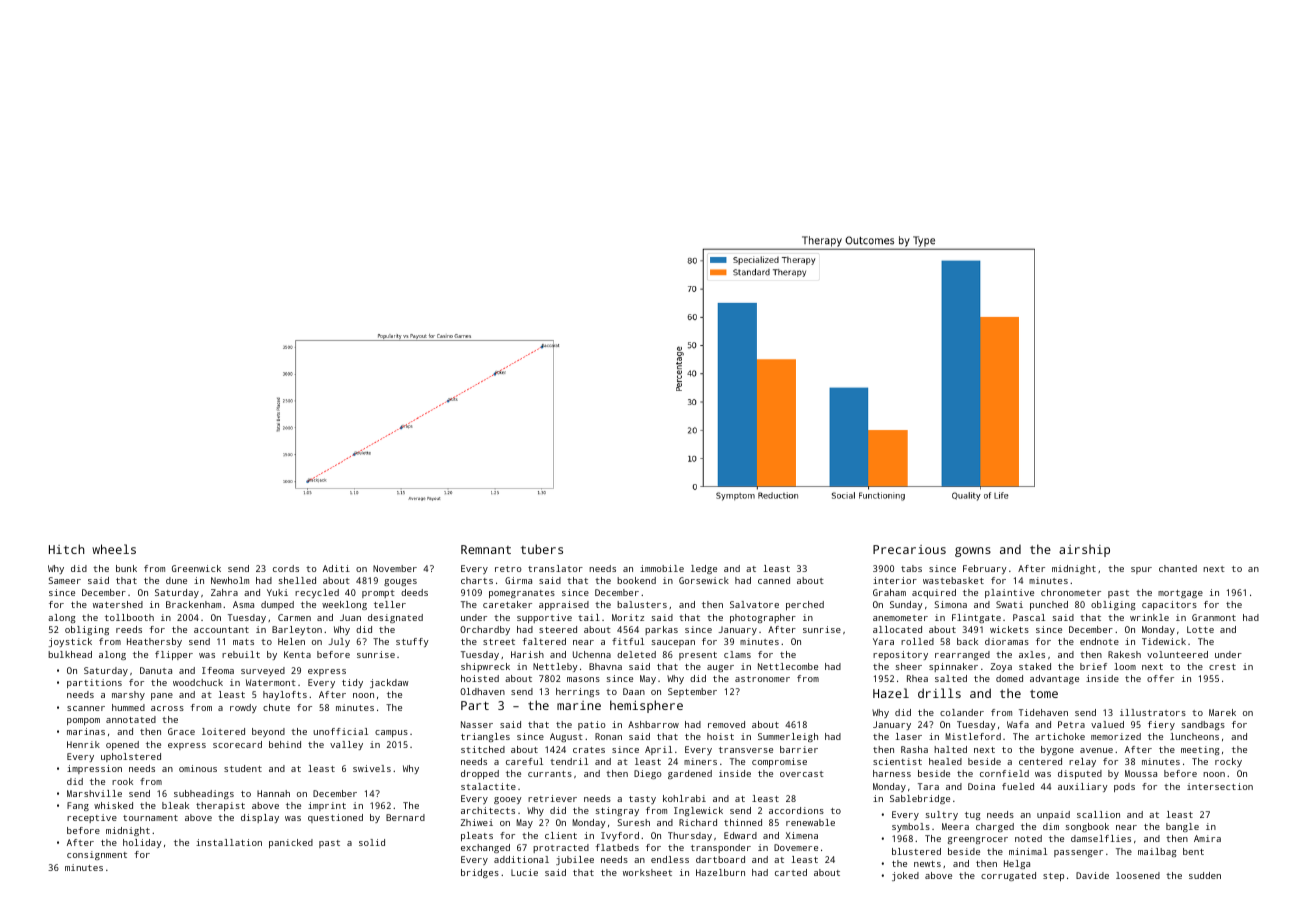  Describe the element at coordinates (662, 568) in the image. I see `immobile` at that location.
